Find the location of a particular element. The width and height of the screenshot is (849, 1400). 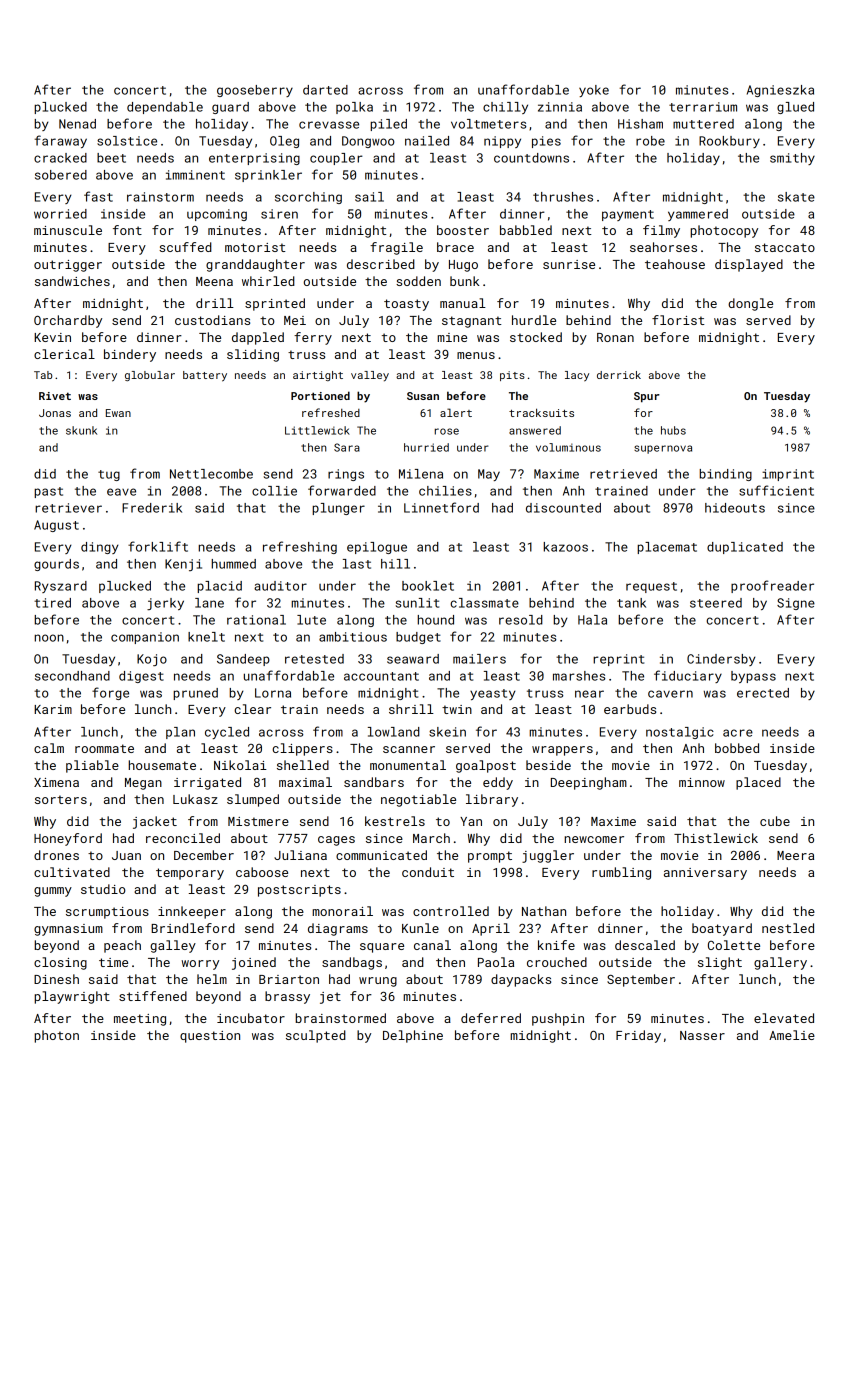

scorching is located at coordinates (308, 198).
